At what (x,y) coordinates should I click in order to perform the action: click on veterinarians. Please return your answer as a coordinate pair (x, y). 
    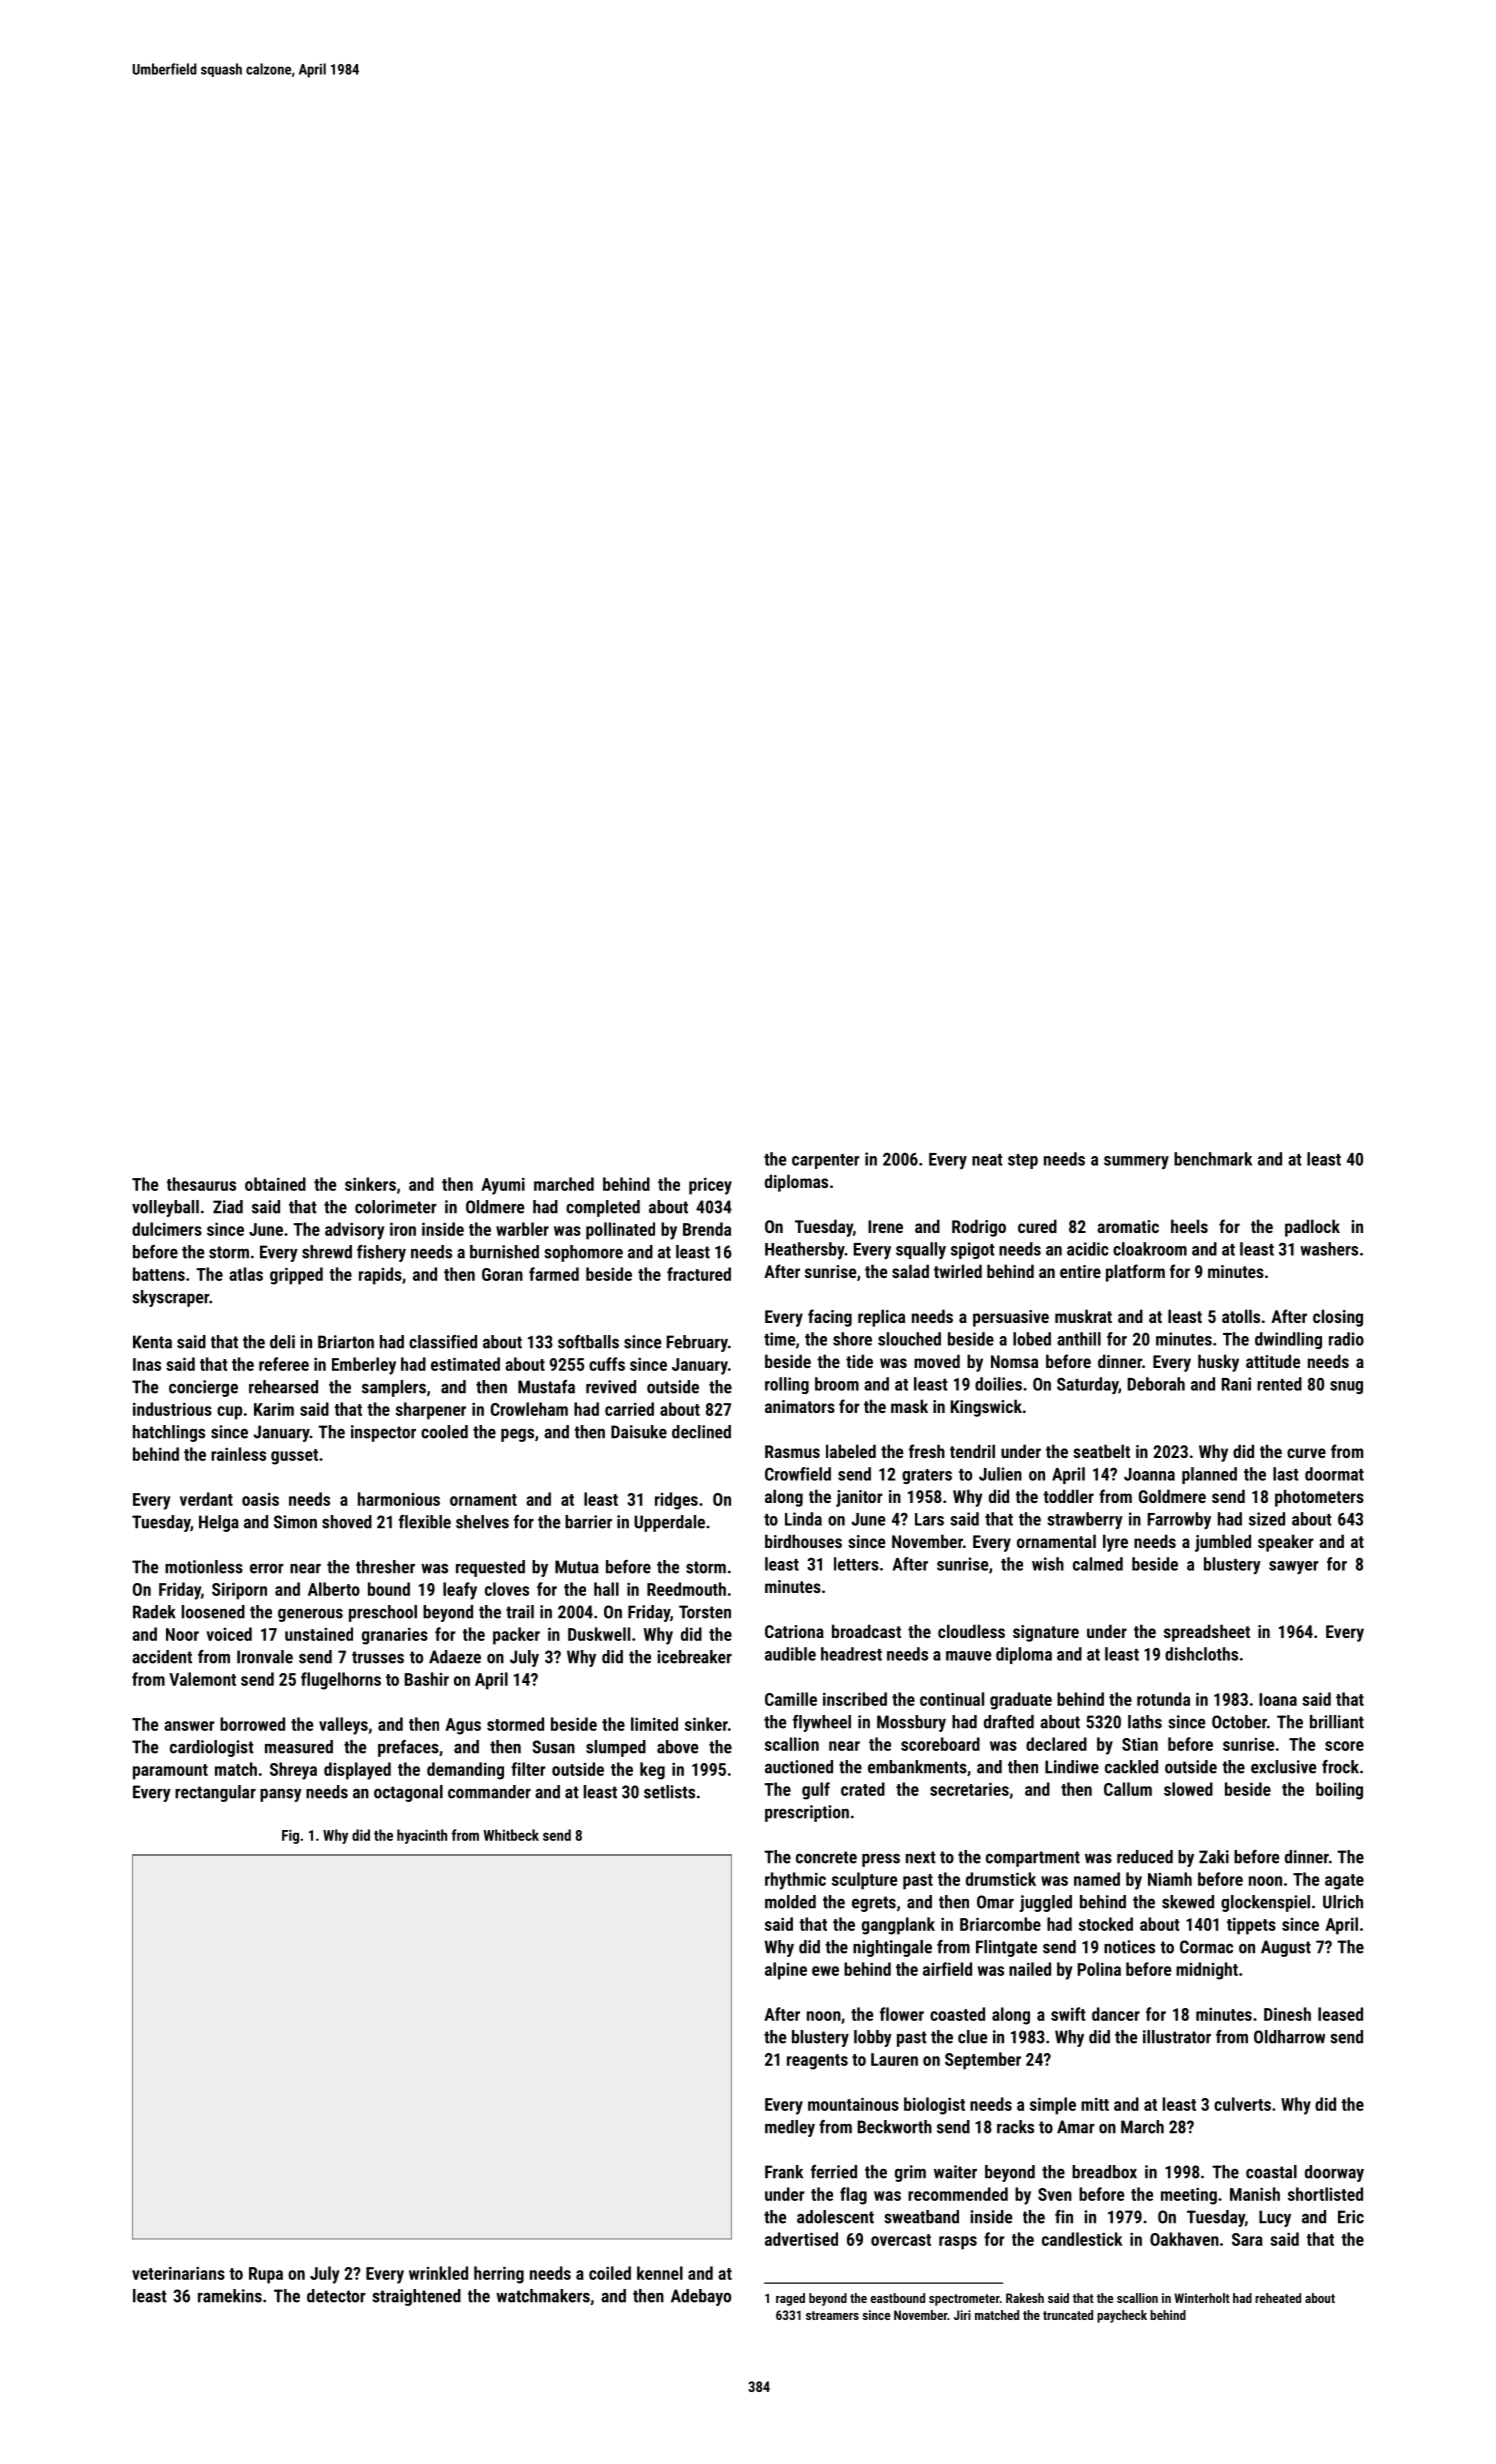
    Looking at the image, I should click on (178, 2273).
